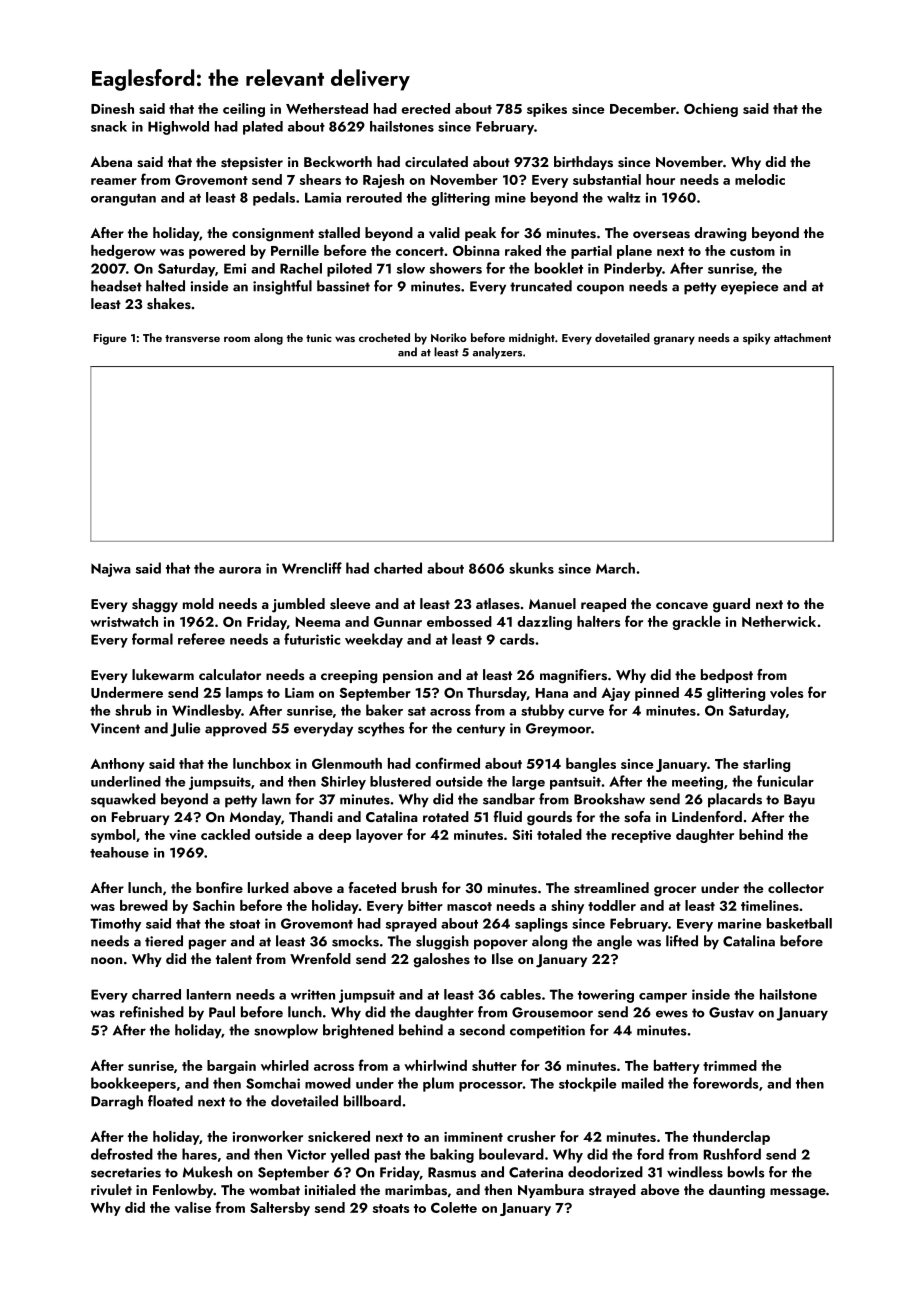 This page has height=1308, width=924. Describe the element at coordinates (111, 570) in the page. I see `Najwa` at that location.
